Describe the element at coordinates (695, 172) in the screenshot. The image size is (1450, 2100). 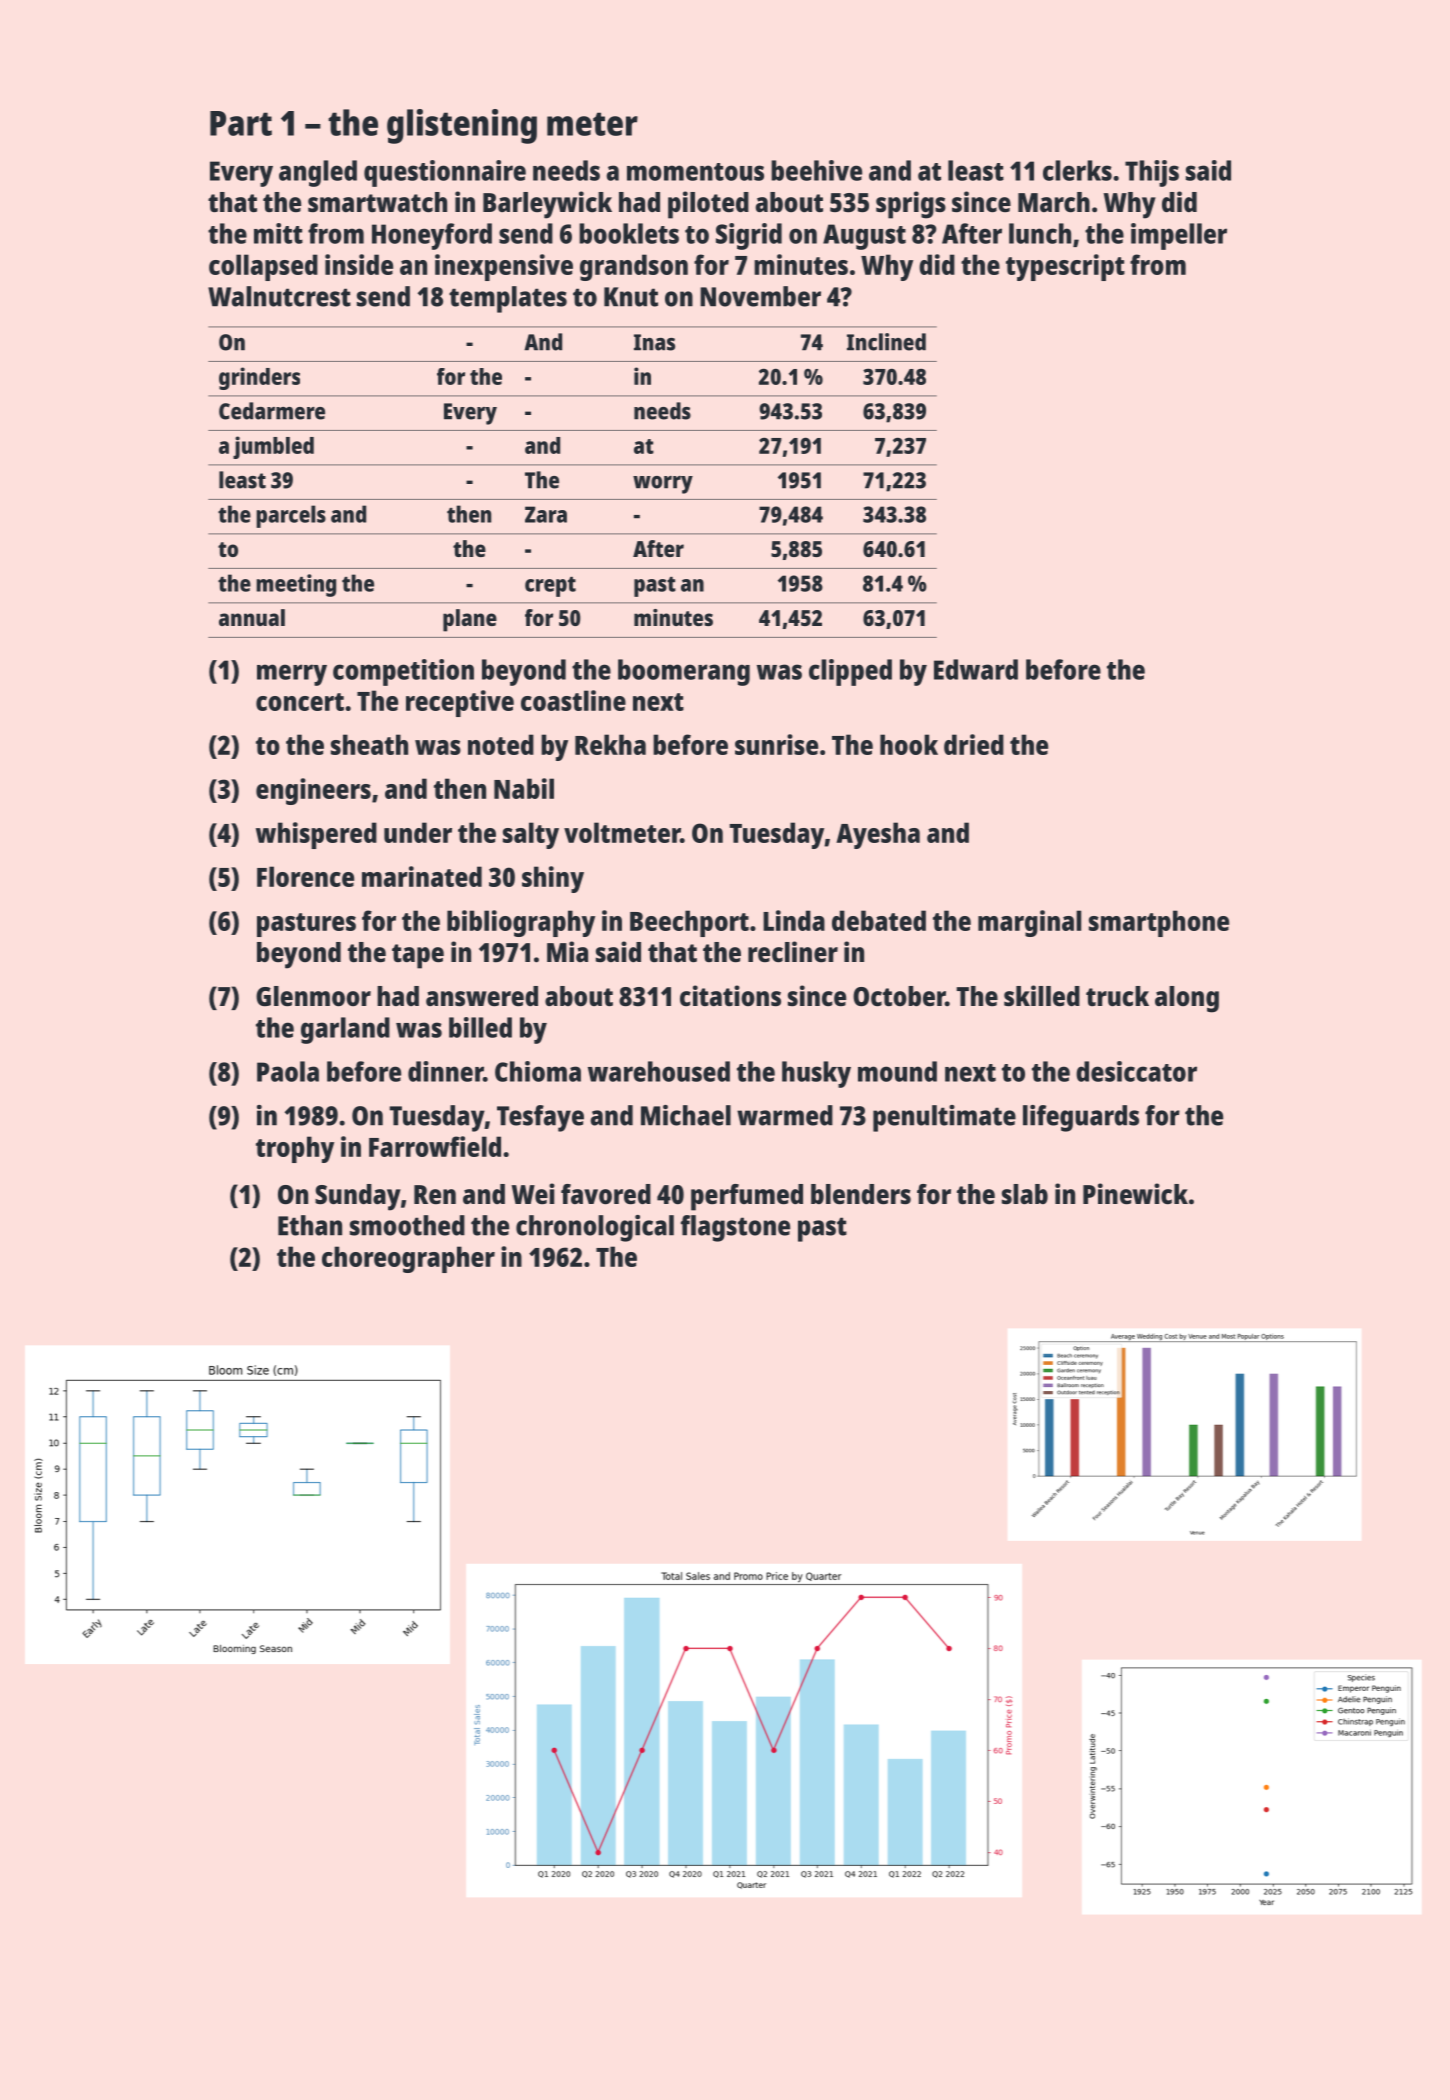
I see `momentous` at that location.
